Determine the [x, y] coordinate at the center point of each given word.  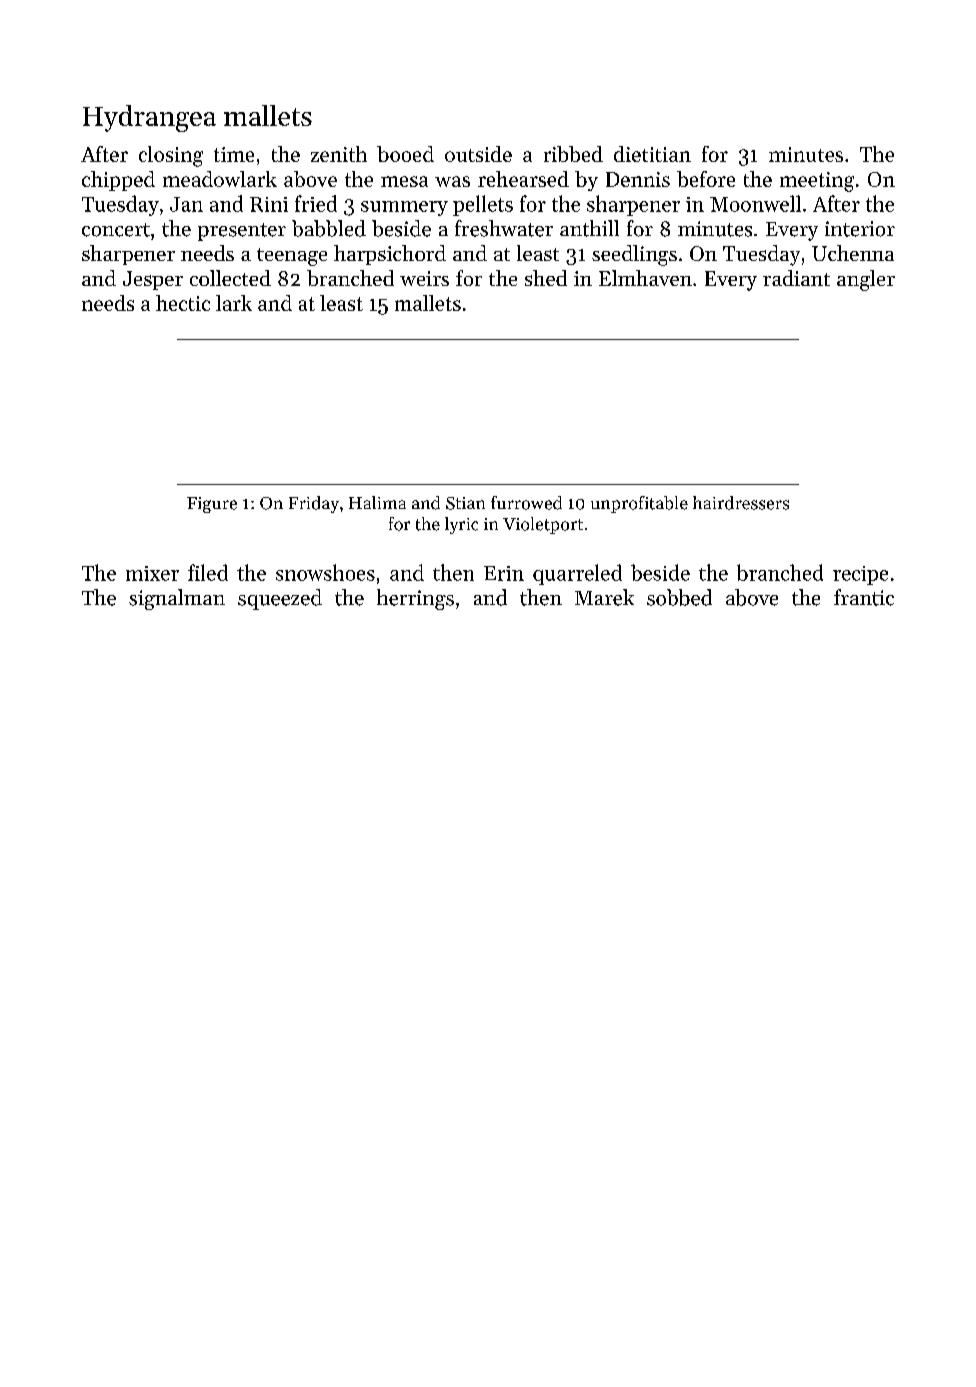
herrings [415, 599]
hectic [183, 303]
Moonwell [755, 203]
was [452, 181]
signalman [177, 599]
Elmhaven [645, 278]
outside [478, 154]
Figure [212, 505]
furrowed [526, 503]
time [234, 154]
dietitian [652, 154]
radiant [796, 278]
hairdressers [741, 503]
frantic [864, 597]
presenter [242, 232]
